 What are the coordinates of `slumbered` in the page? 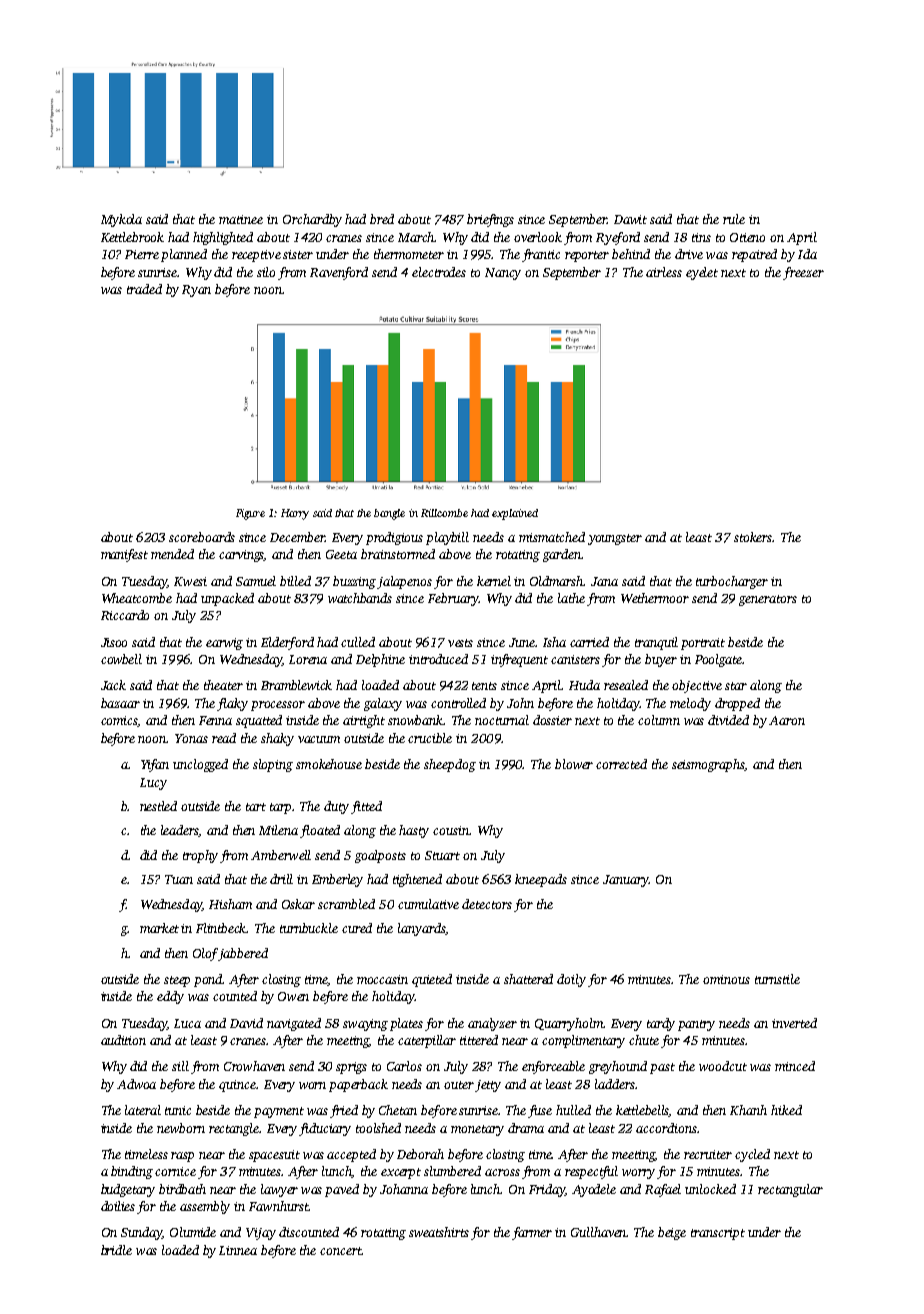 It's located at (452, 1171).
